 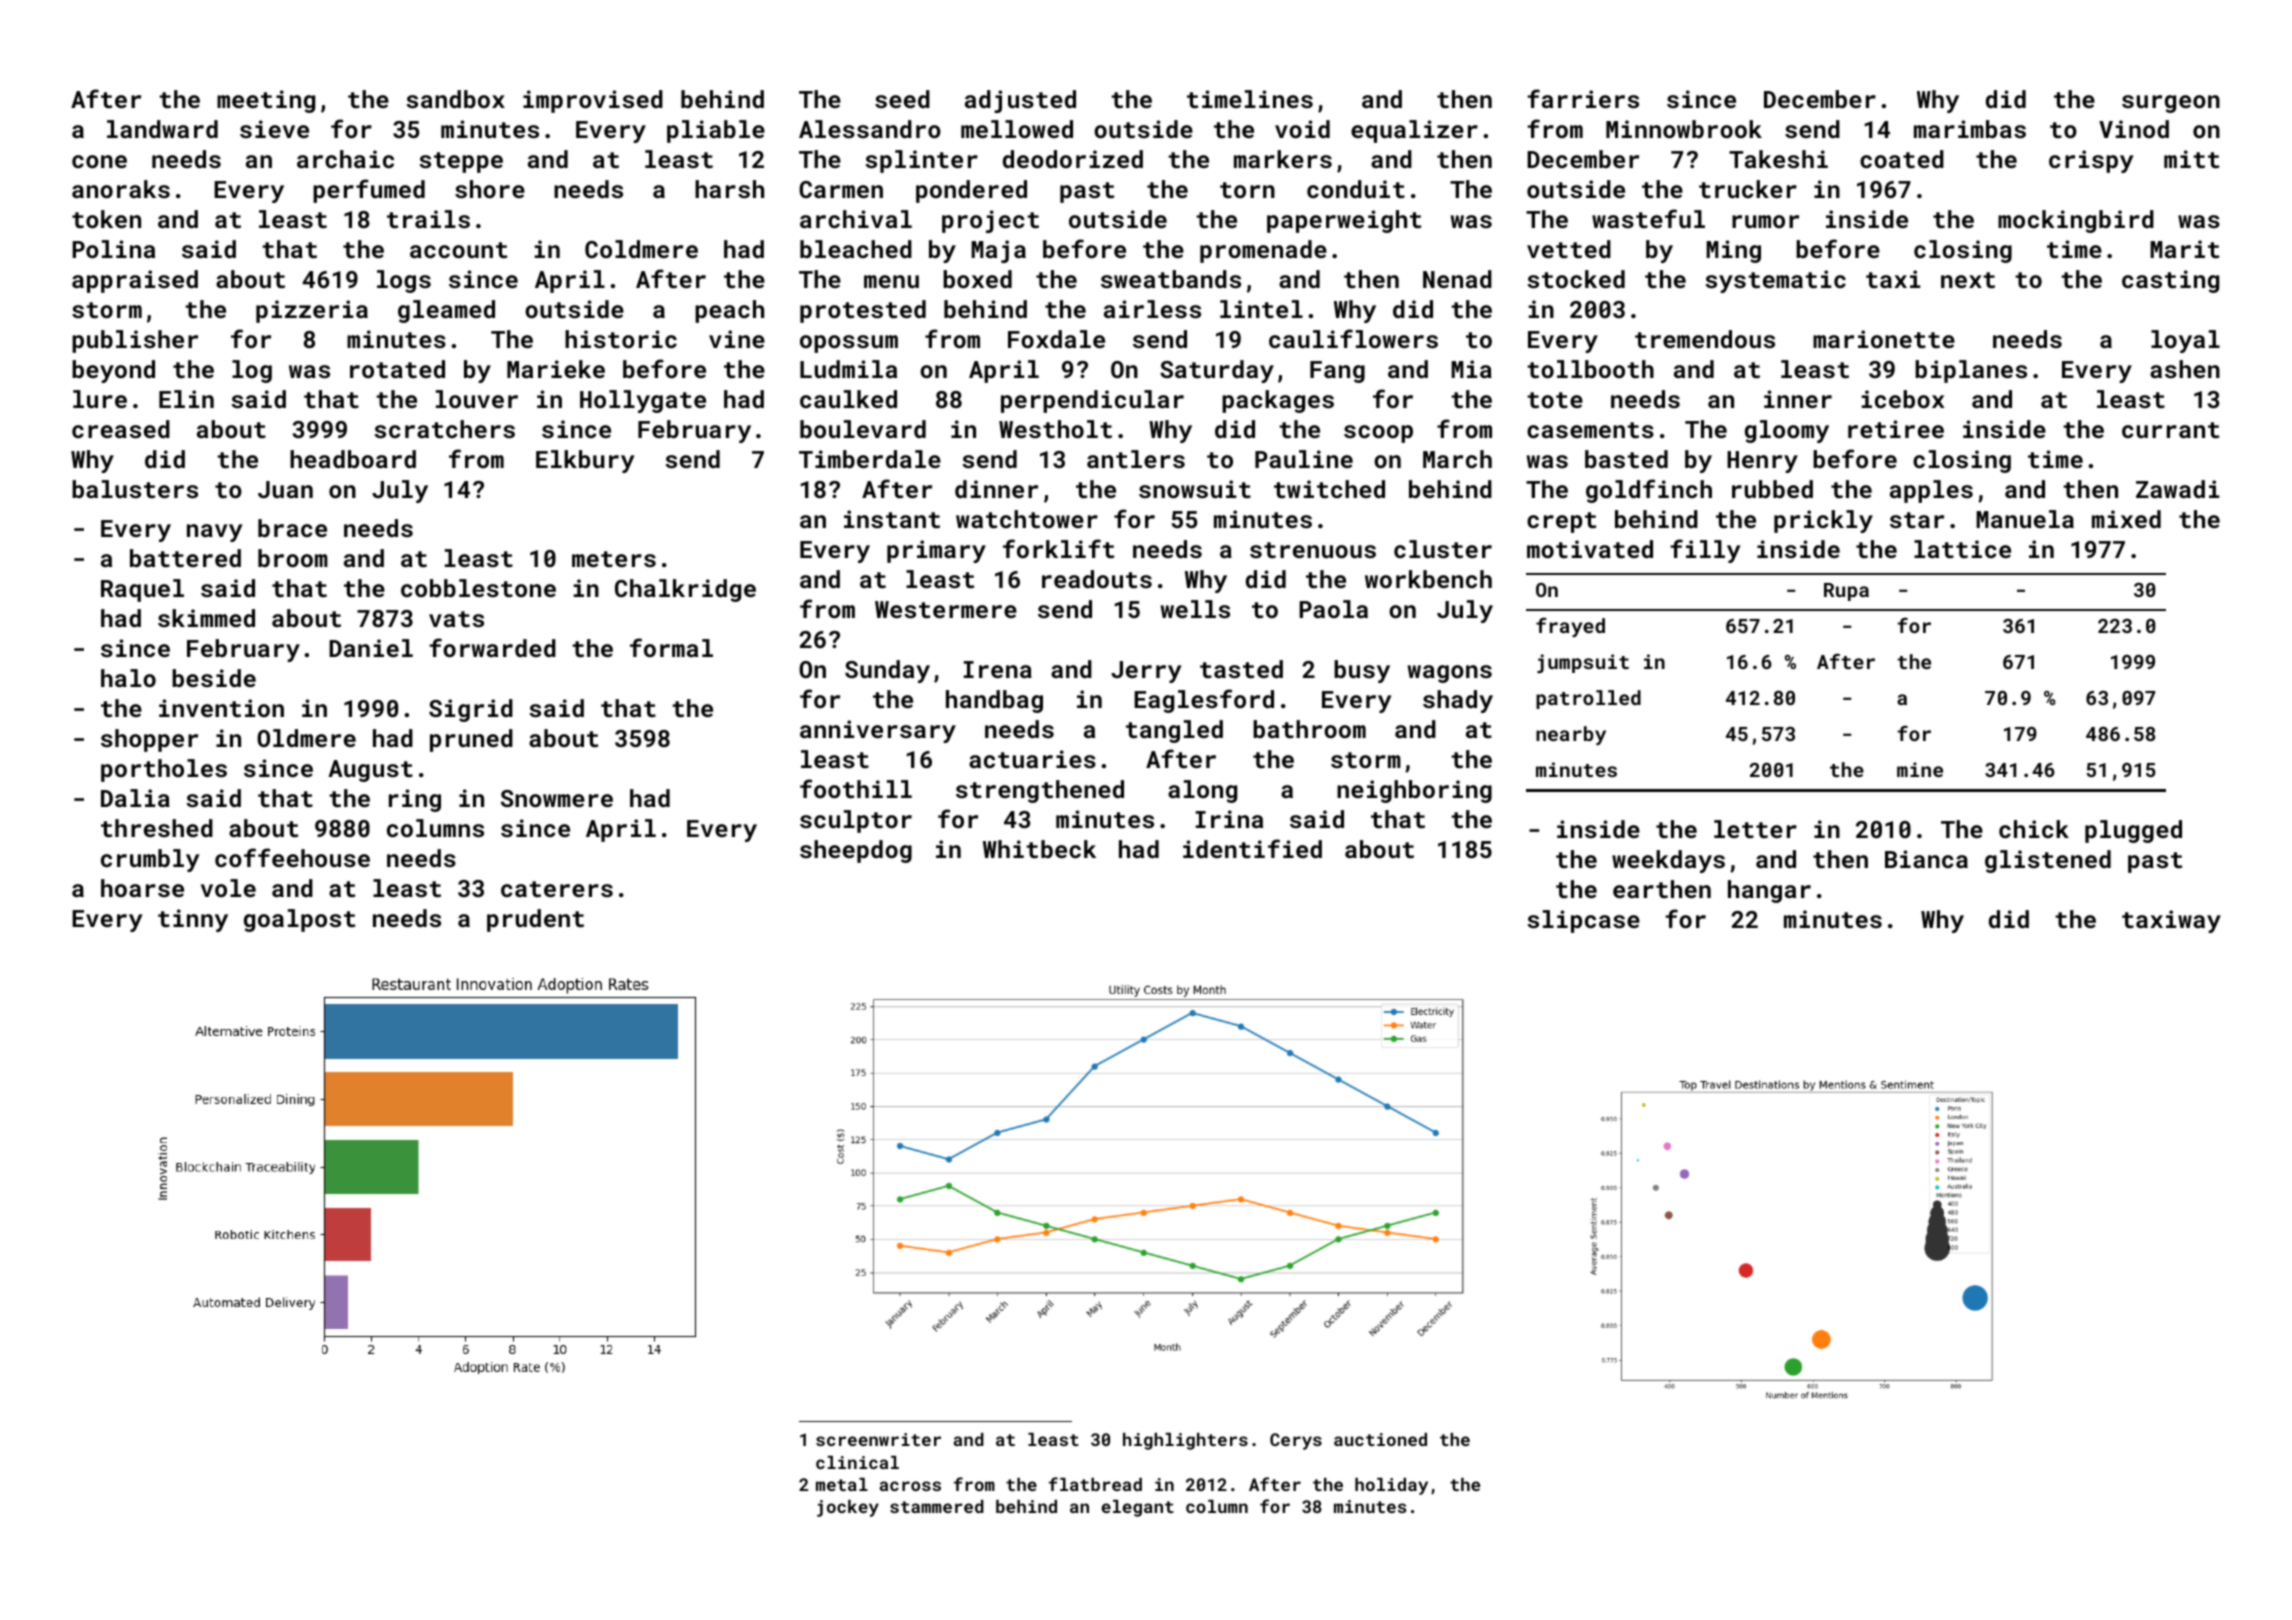 I want to click on landward, so click(x=162, y=129).
